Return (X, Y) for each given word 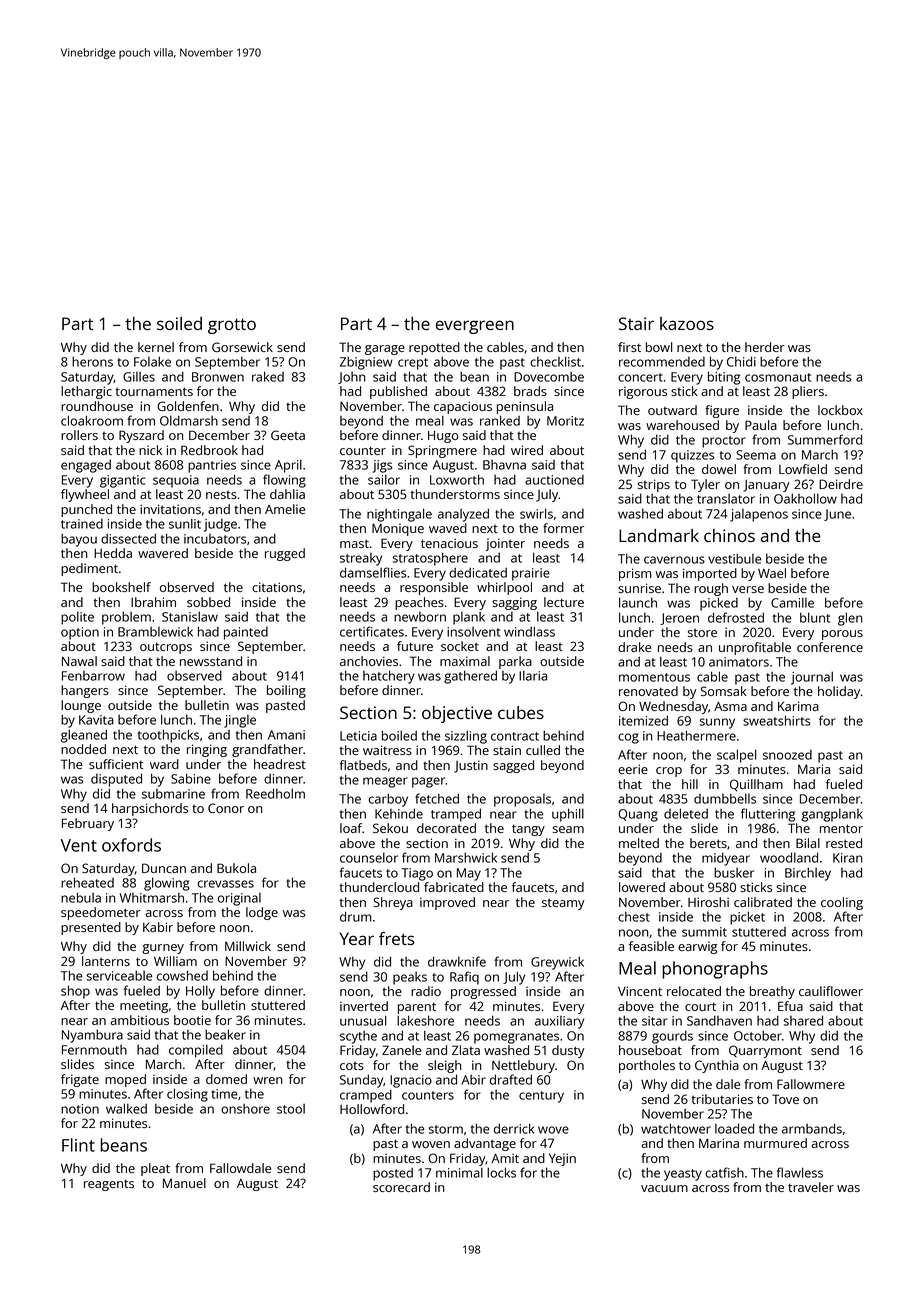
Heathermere (696, 735)
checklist (555, 361)
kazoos (687, 323)
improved (447, 903)
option (80, 633)
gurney (163, 949)
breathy (772, 992)
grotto (232, 326)
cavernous (674, 560)
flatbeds (363, 765)
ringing (207, 750)
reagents (109, 1185)
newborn (420, 617)
